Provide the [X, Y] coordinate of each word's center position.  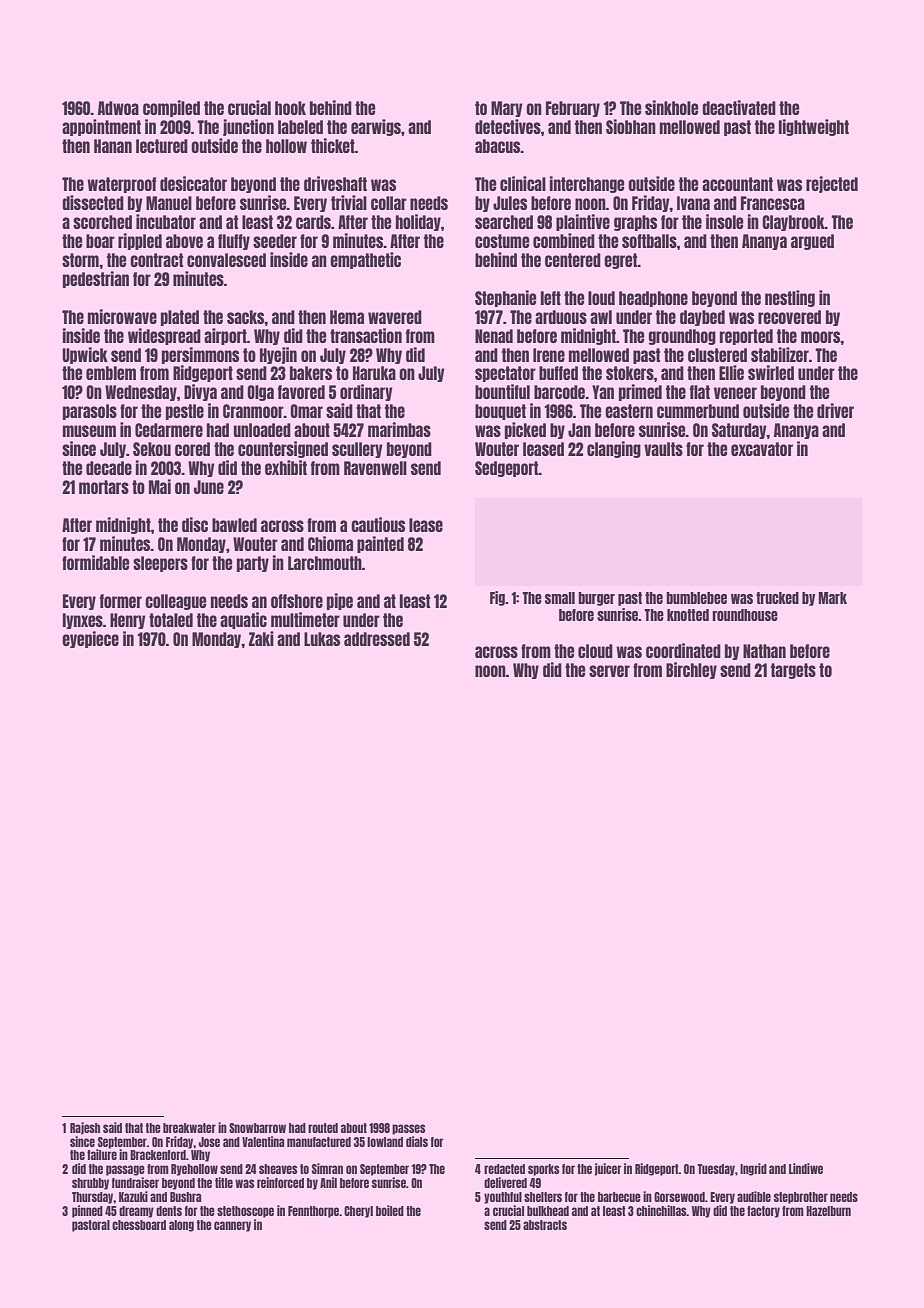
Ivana [693, 203]
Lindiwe [806, 1168]
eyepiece [90, 639]
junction [248, 127]
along [181, 1226]
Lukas [322, 639]
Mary [507, 109]
